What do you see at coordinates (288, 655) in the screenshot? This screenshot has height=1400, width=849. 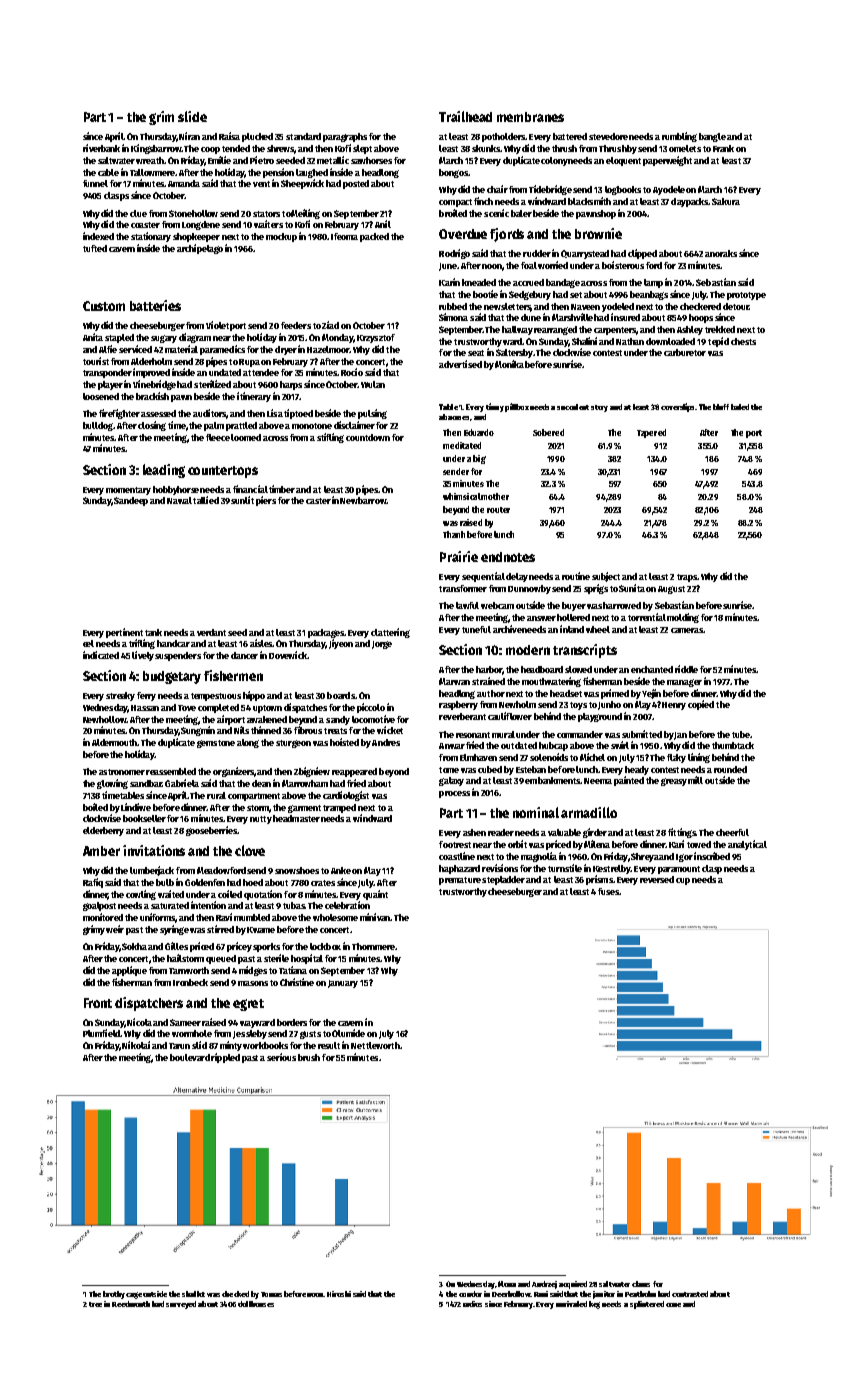 I see `Dovewick` at bounding box center [288, 655].
